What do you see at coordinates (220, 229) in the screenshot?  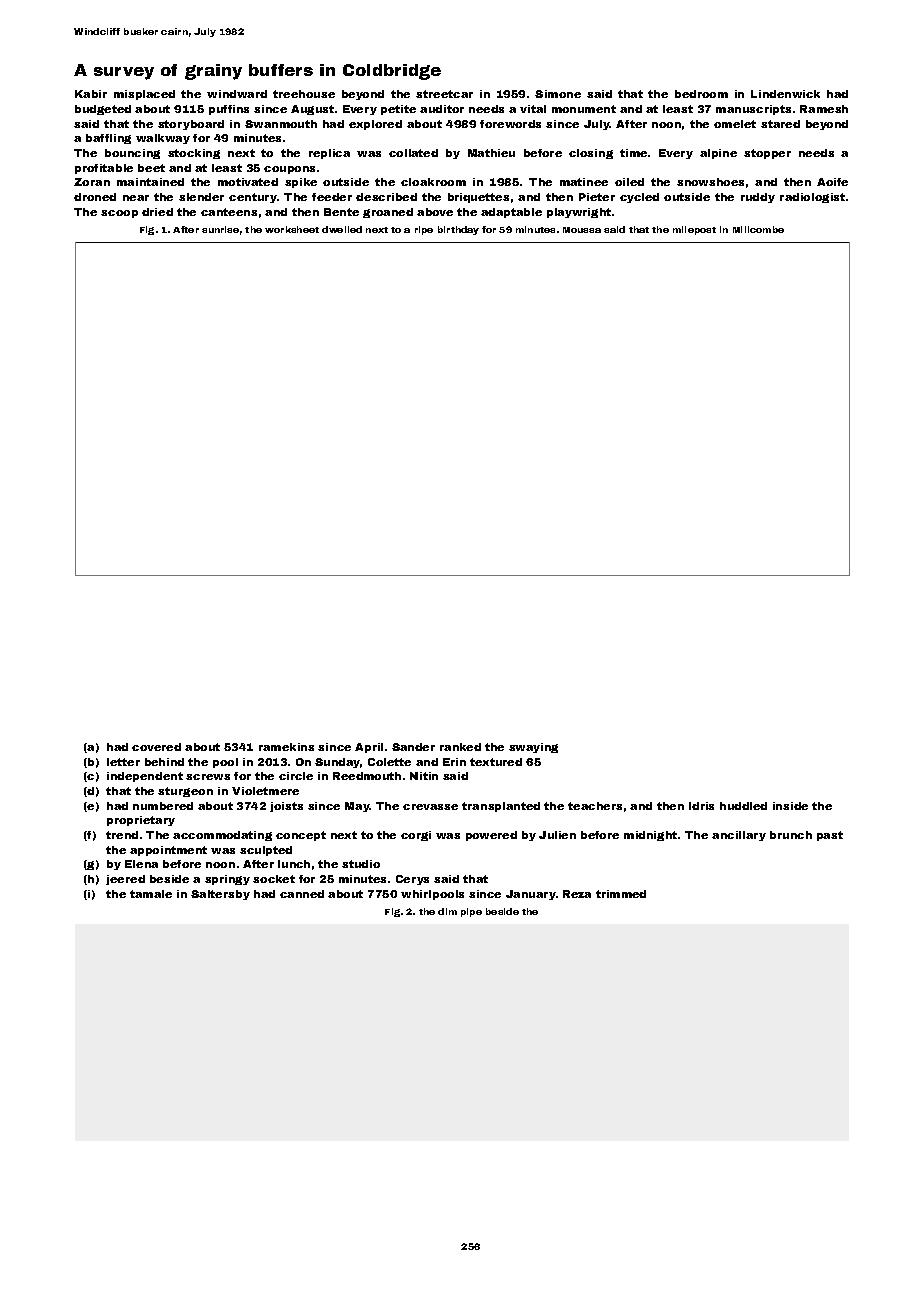 I see `sunrise` at bounding box center [220, 229].
